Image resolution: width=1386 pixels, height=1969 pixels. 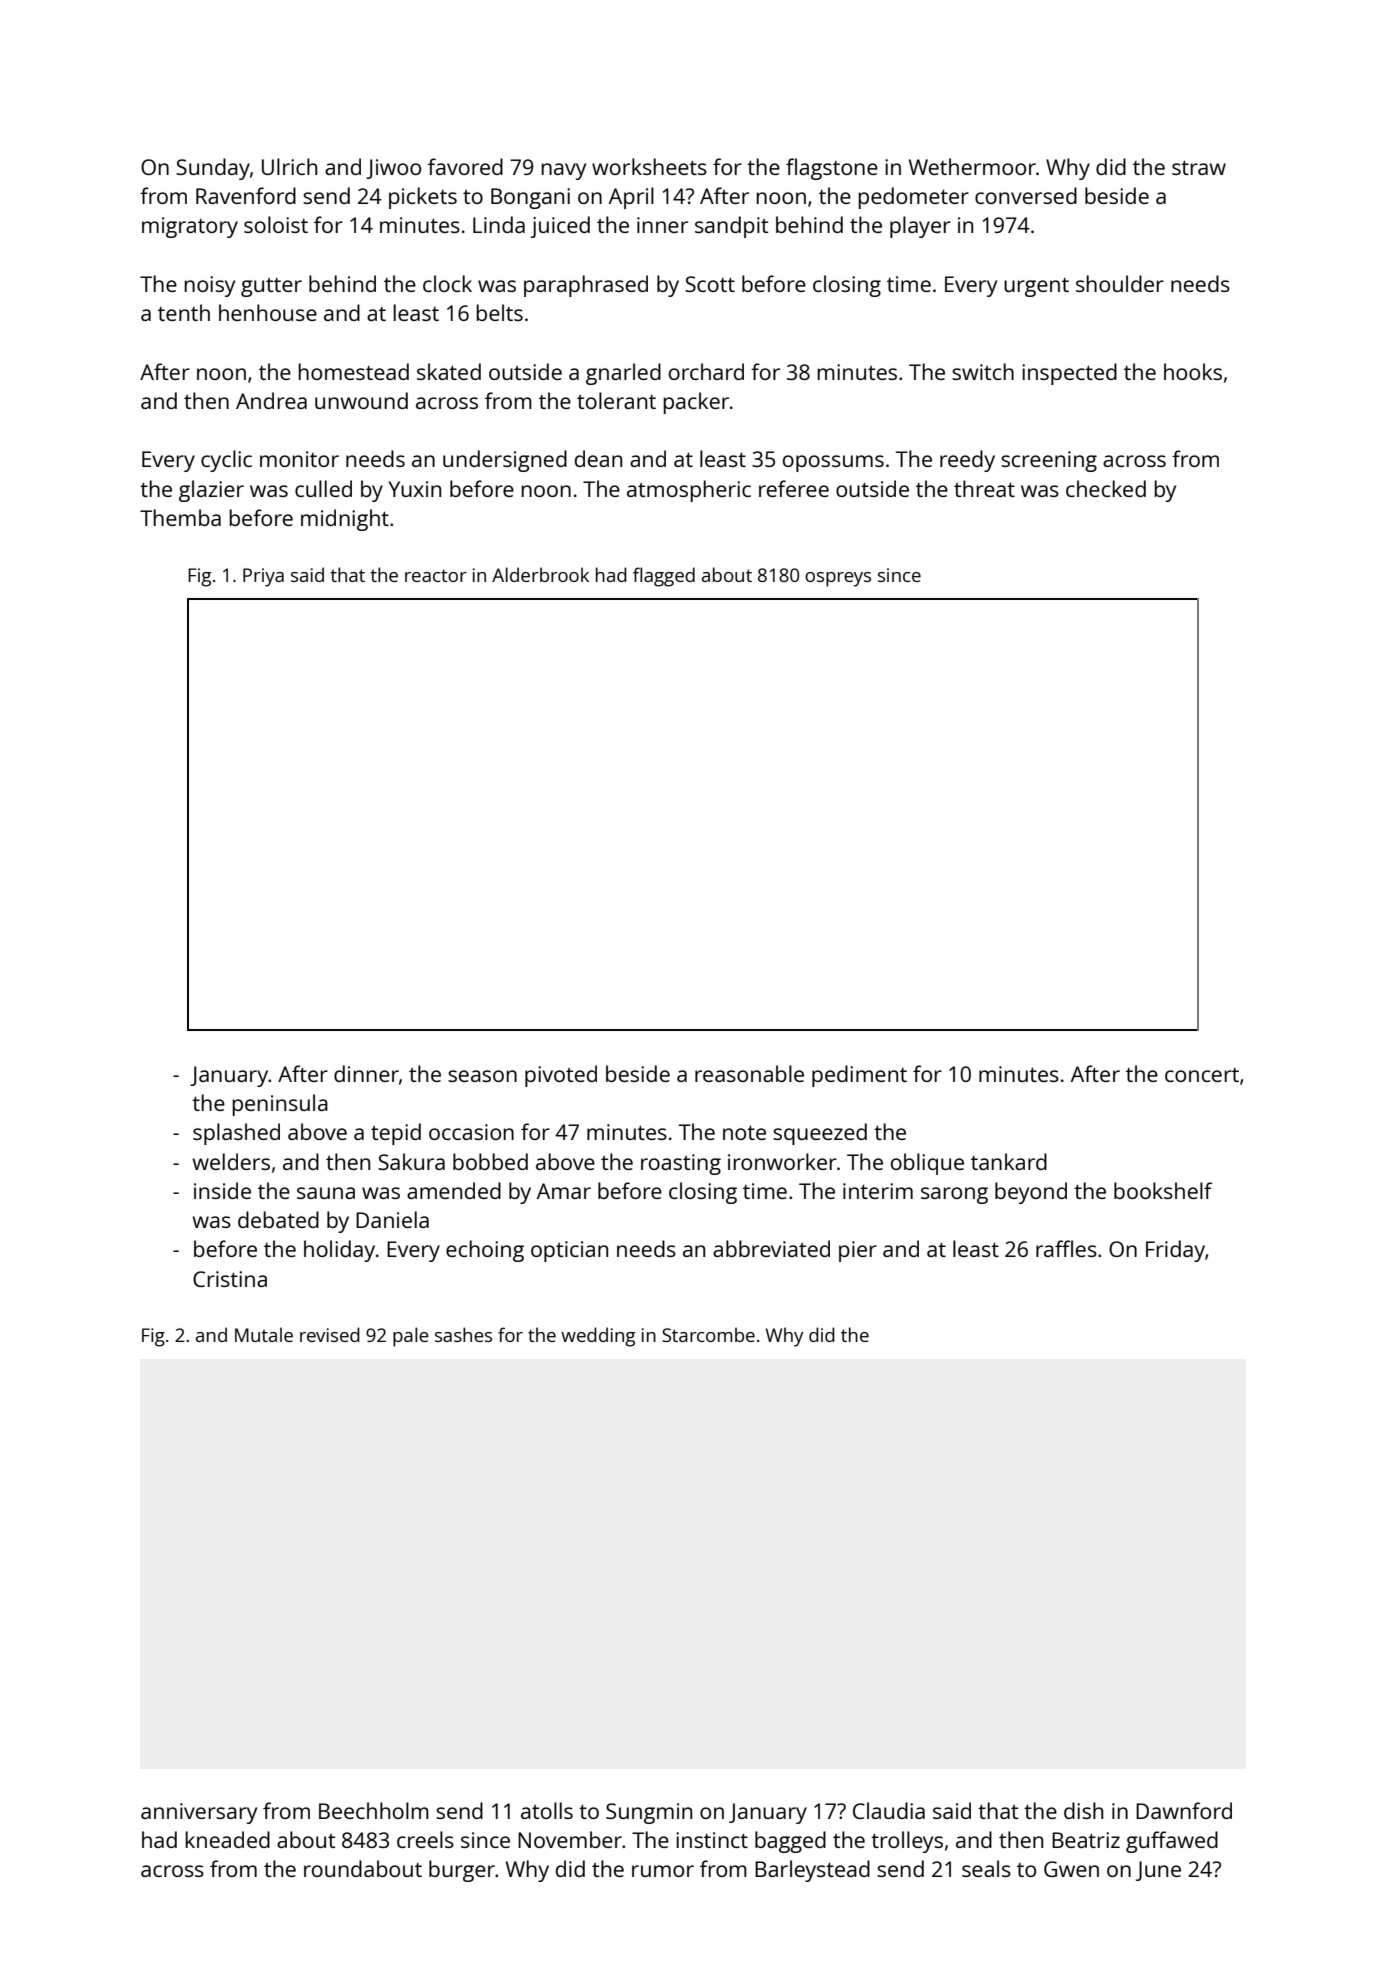 I want to click on tenth, so click(x=184, y=312).
